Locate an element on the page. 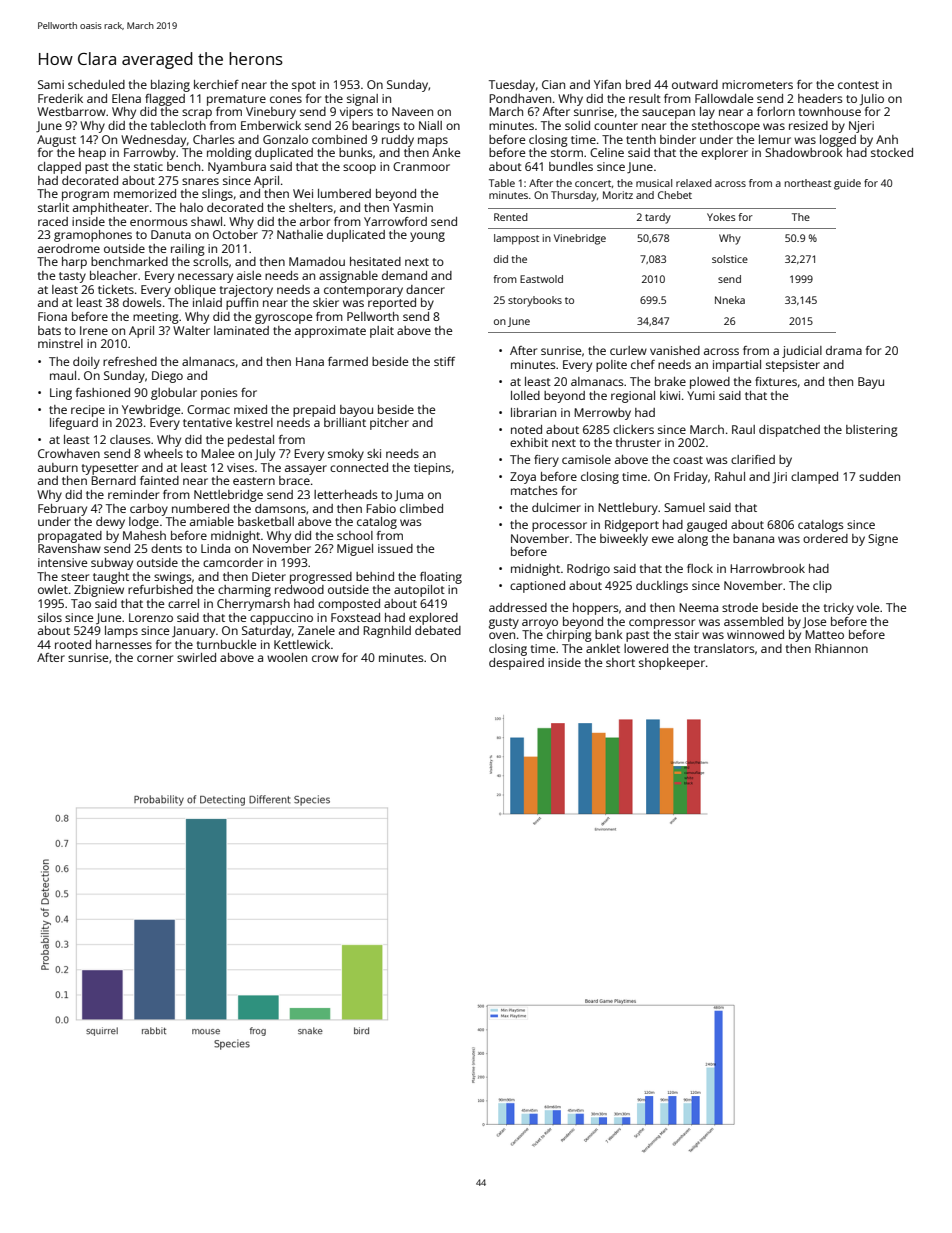 This image has width=952, height=1233. shawl is located at coordinates (206, 221).
